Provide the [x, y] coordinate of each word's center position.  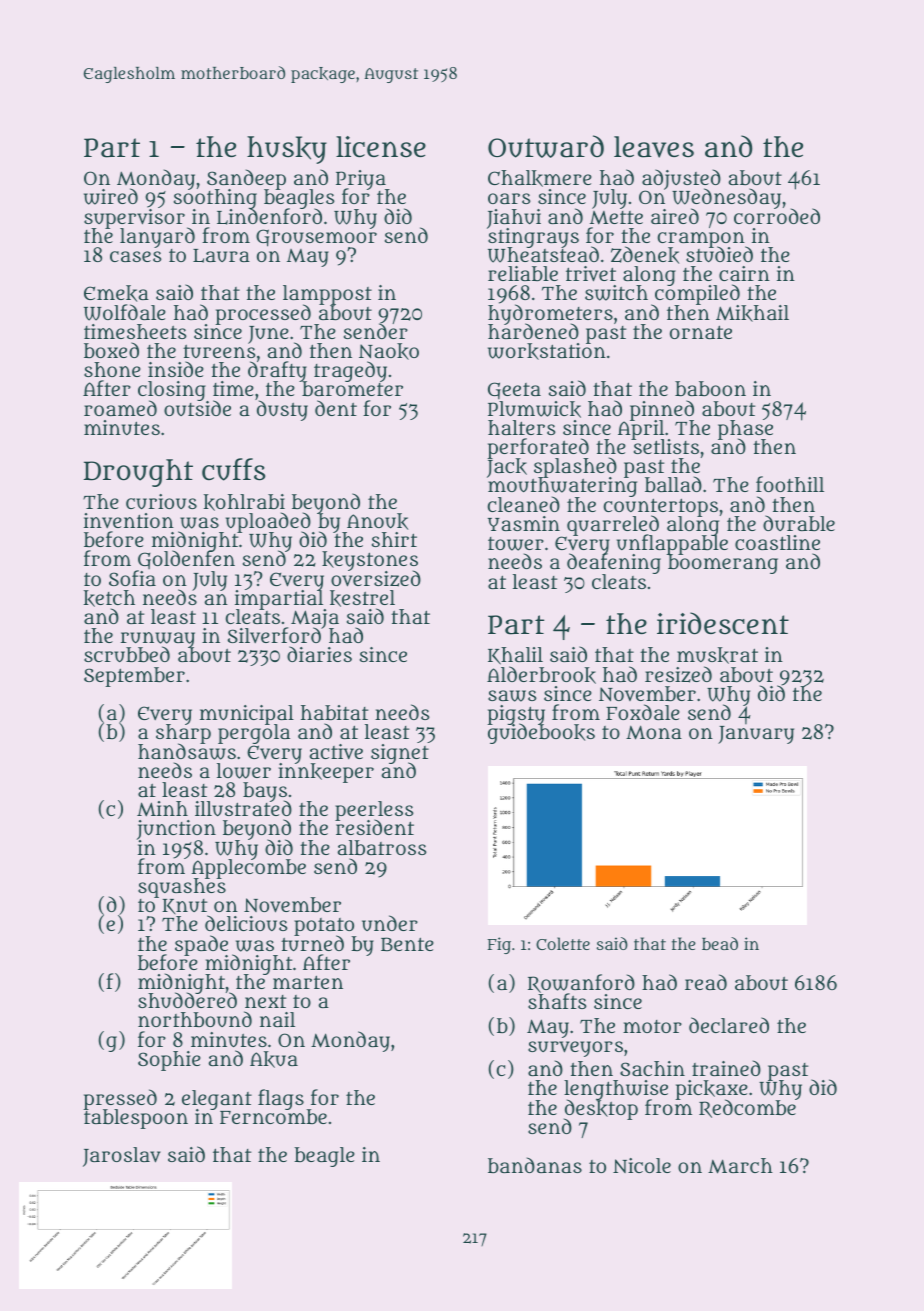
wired [111, 196]
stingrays [533, 238]
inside [176, 369]
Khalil [515, 656]
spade [201, 945]
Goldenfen [186, 560]
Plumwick [534, 409]
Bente [407, 944]
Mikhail [752, 313]
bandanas [535, 1165]
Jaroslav [122, 1157]
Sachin [652, 1068]
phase [745, 430]
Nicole [642, 1165]
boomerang [723, 564]
